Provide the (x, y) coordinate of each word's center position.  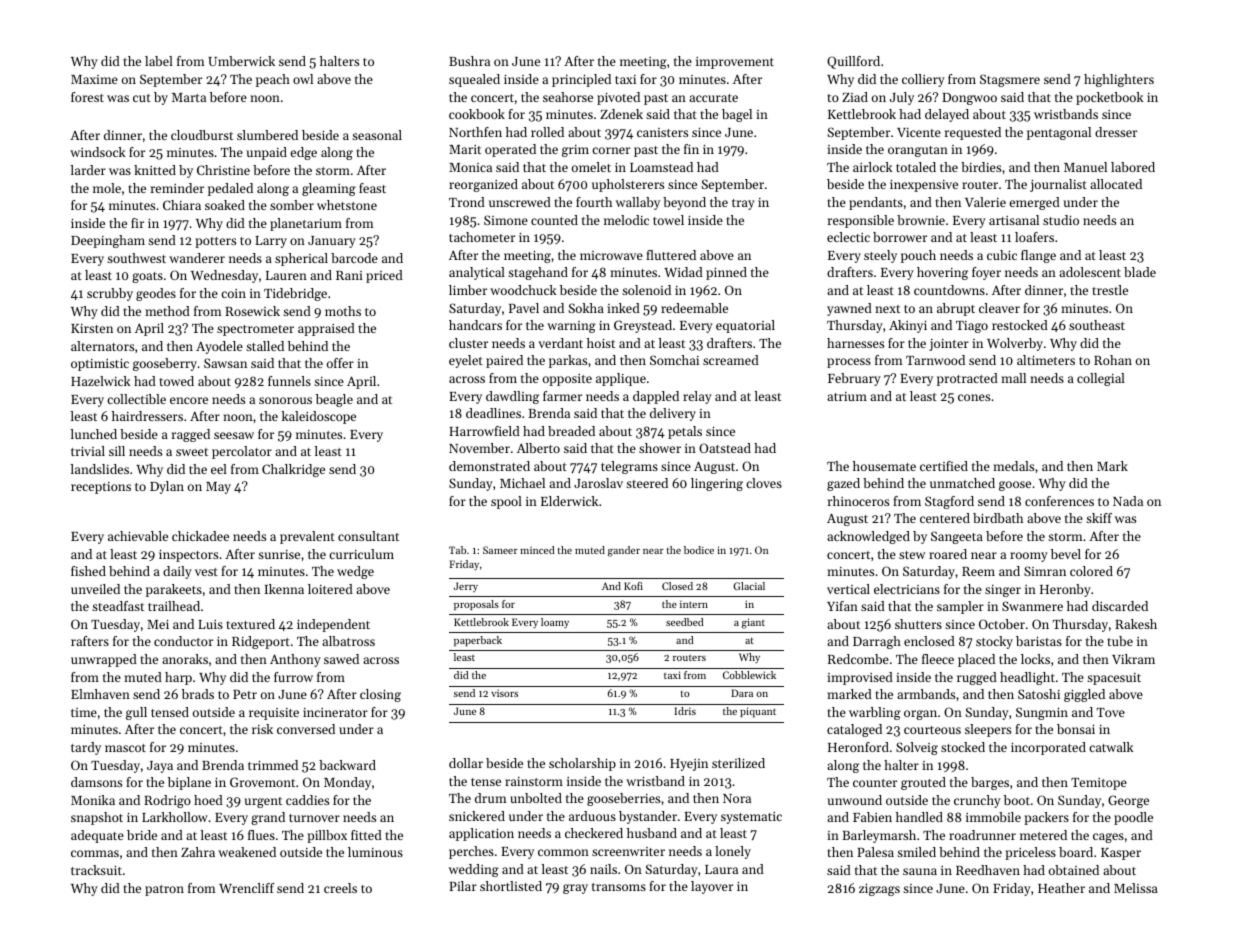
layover (712, 887)
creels (340, 888)
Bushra (469, 61)
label (159, 61)
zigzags (879, 890)
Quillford (853, 62)
